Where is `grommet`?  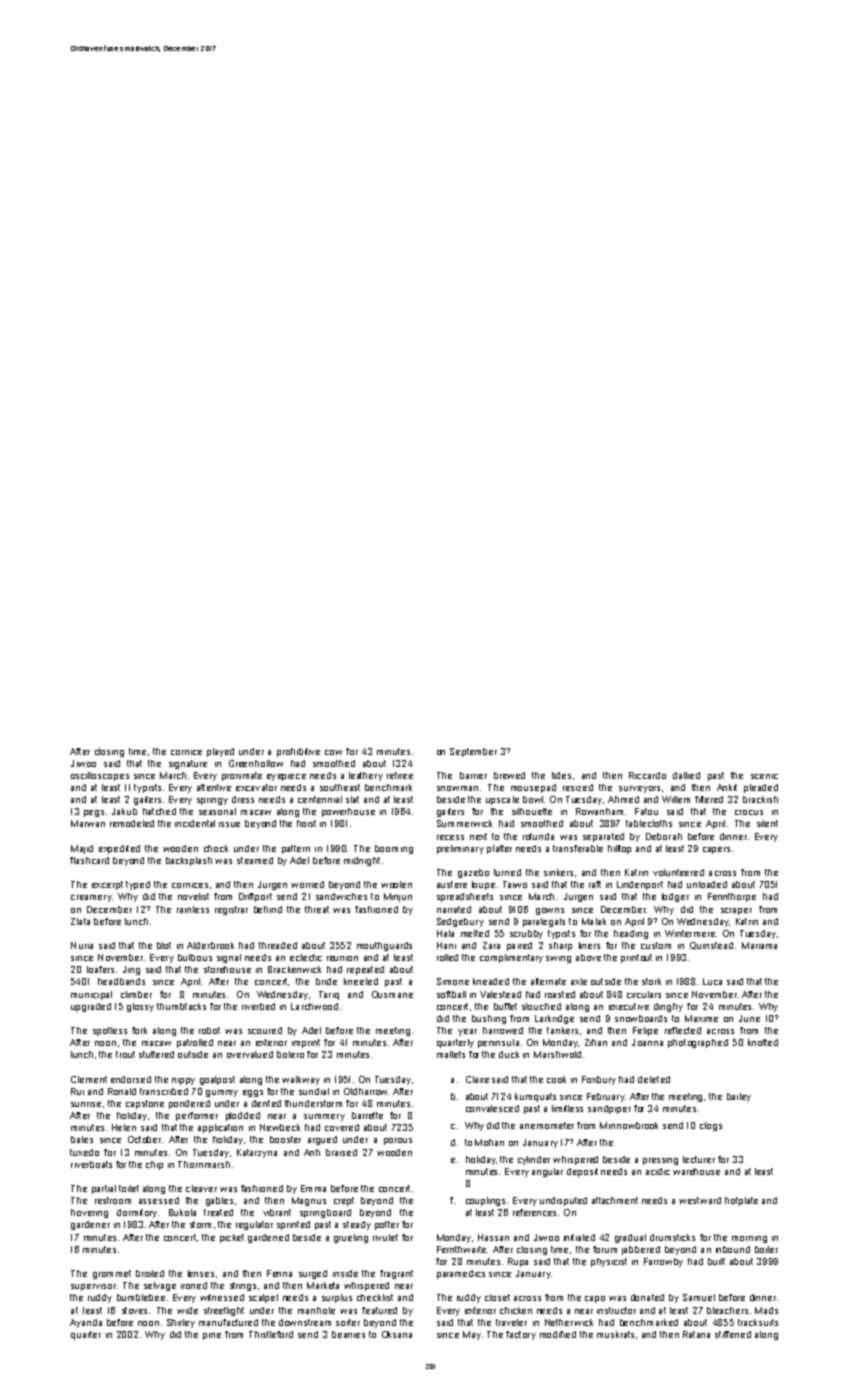 grommet is located at coordinates (112, 1274).
